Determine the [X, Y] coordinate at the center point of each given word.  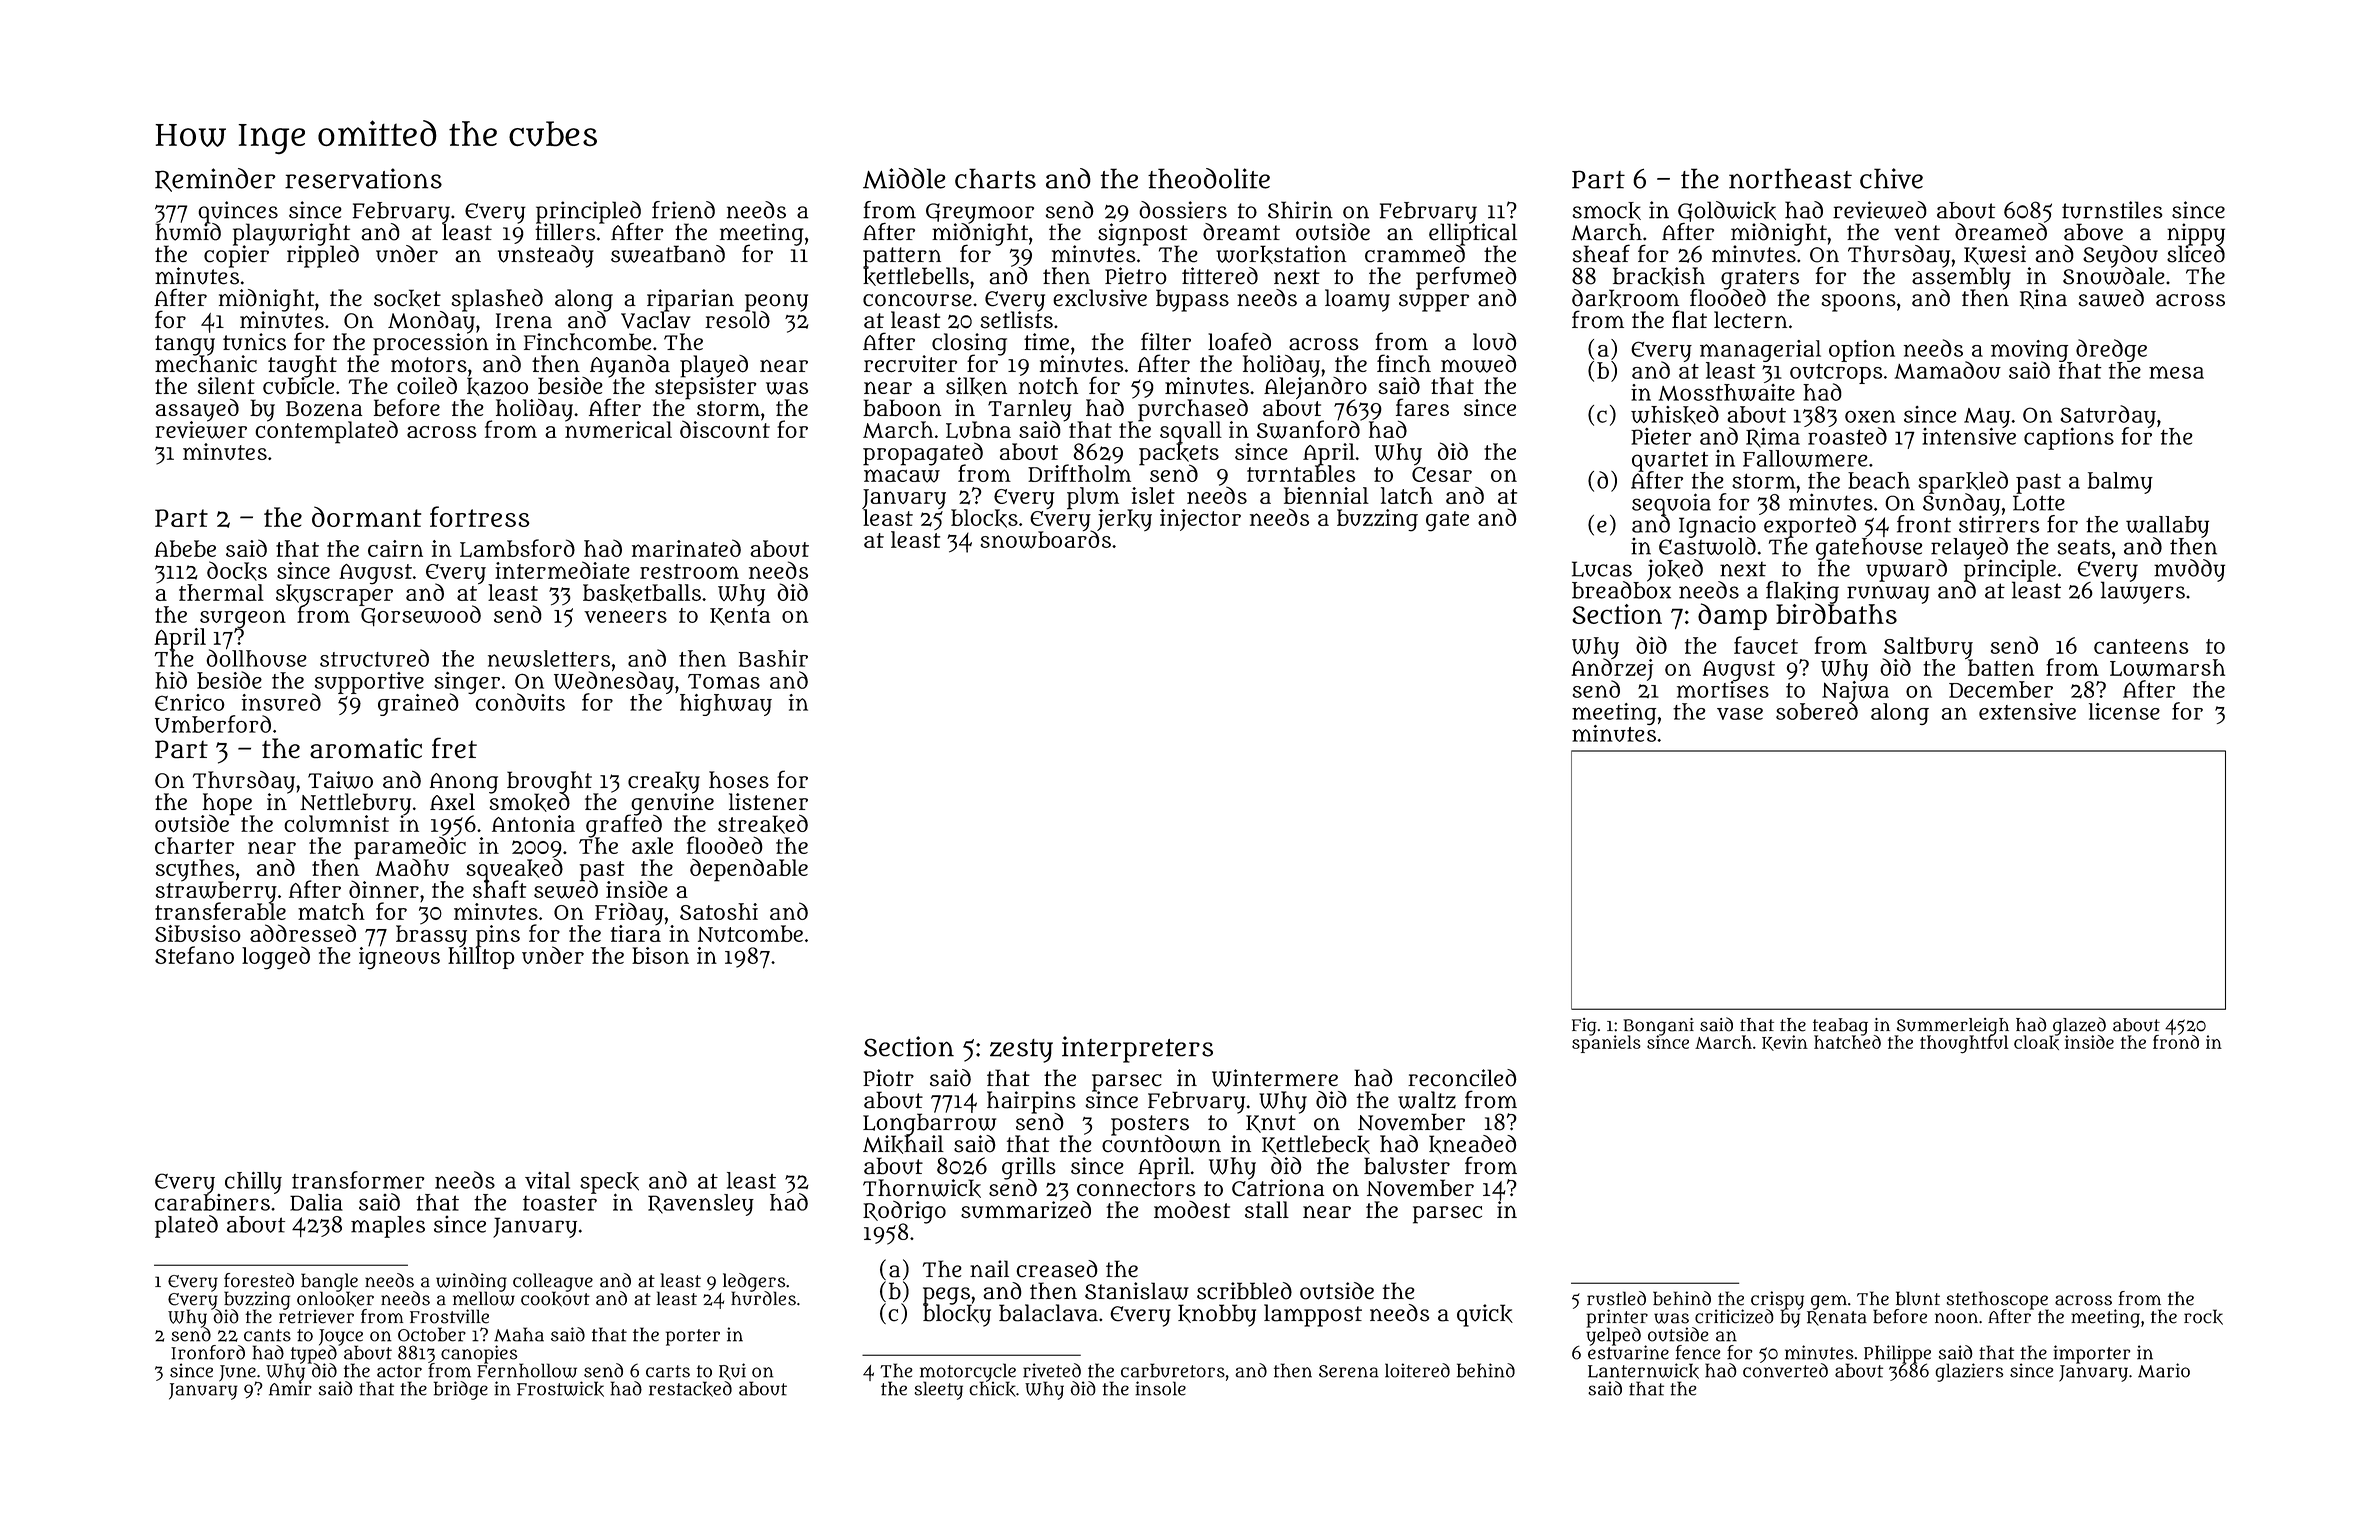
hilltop [481, 958]
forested [259, 1280]
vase [1740, 714]
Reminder [215, 180]
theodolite [1209, 178]
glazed [2079, 1026]
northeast [1790, 178]
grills [1029, 1168]
